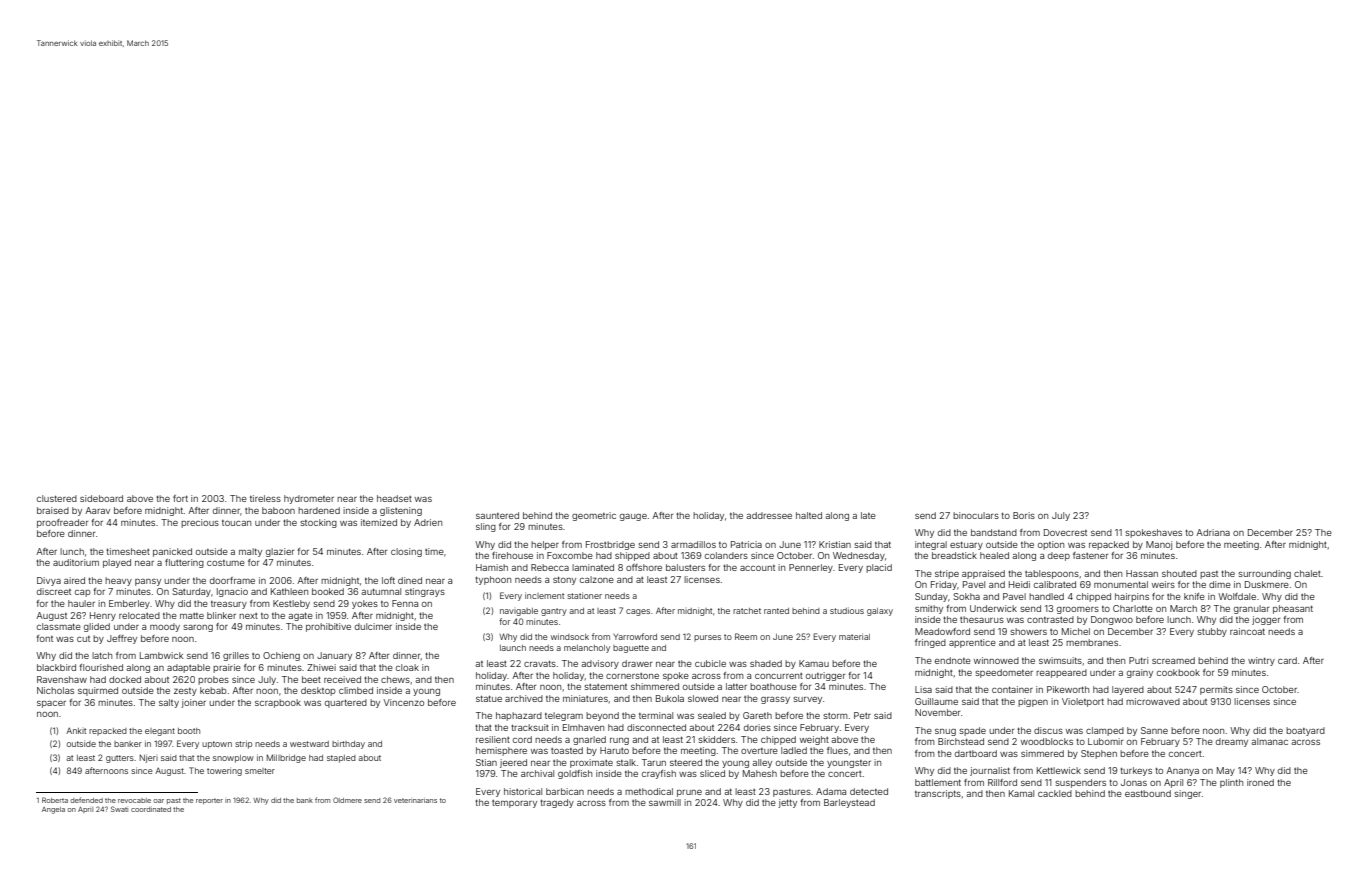  What do you see at coordinates (394, 498) in the page?
I see `headset` at bounding box center [394, 498].
